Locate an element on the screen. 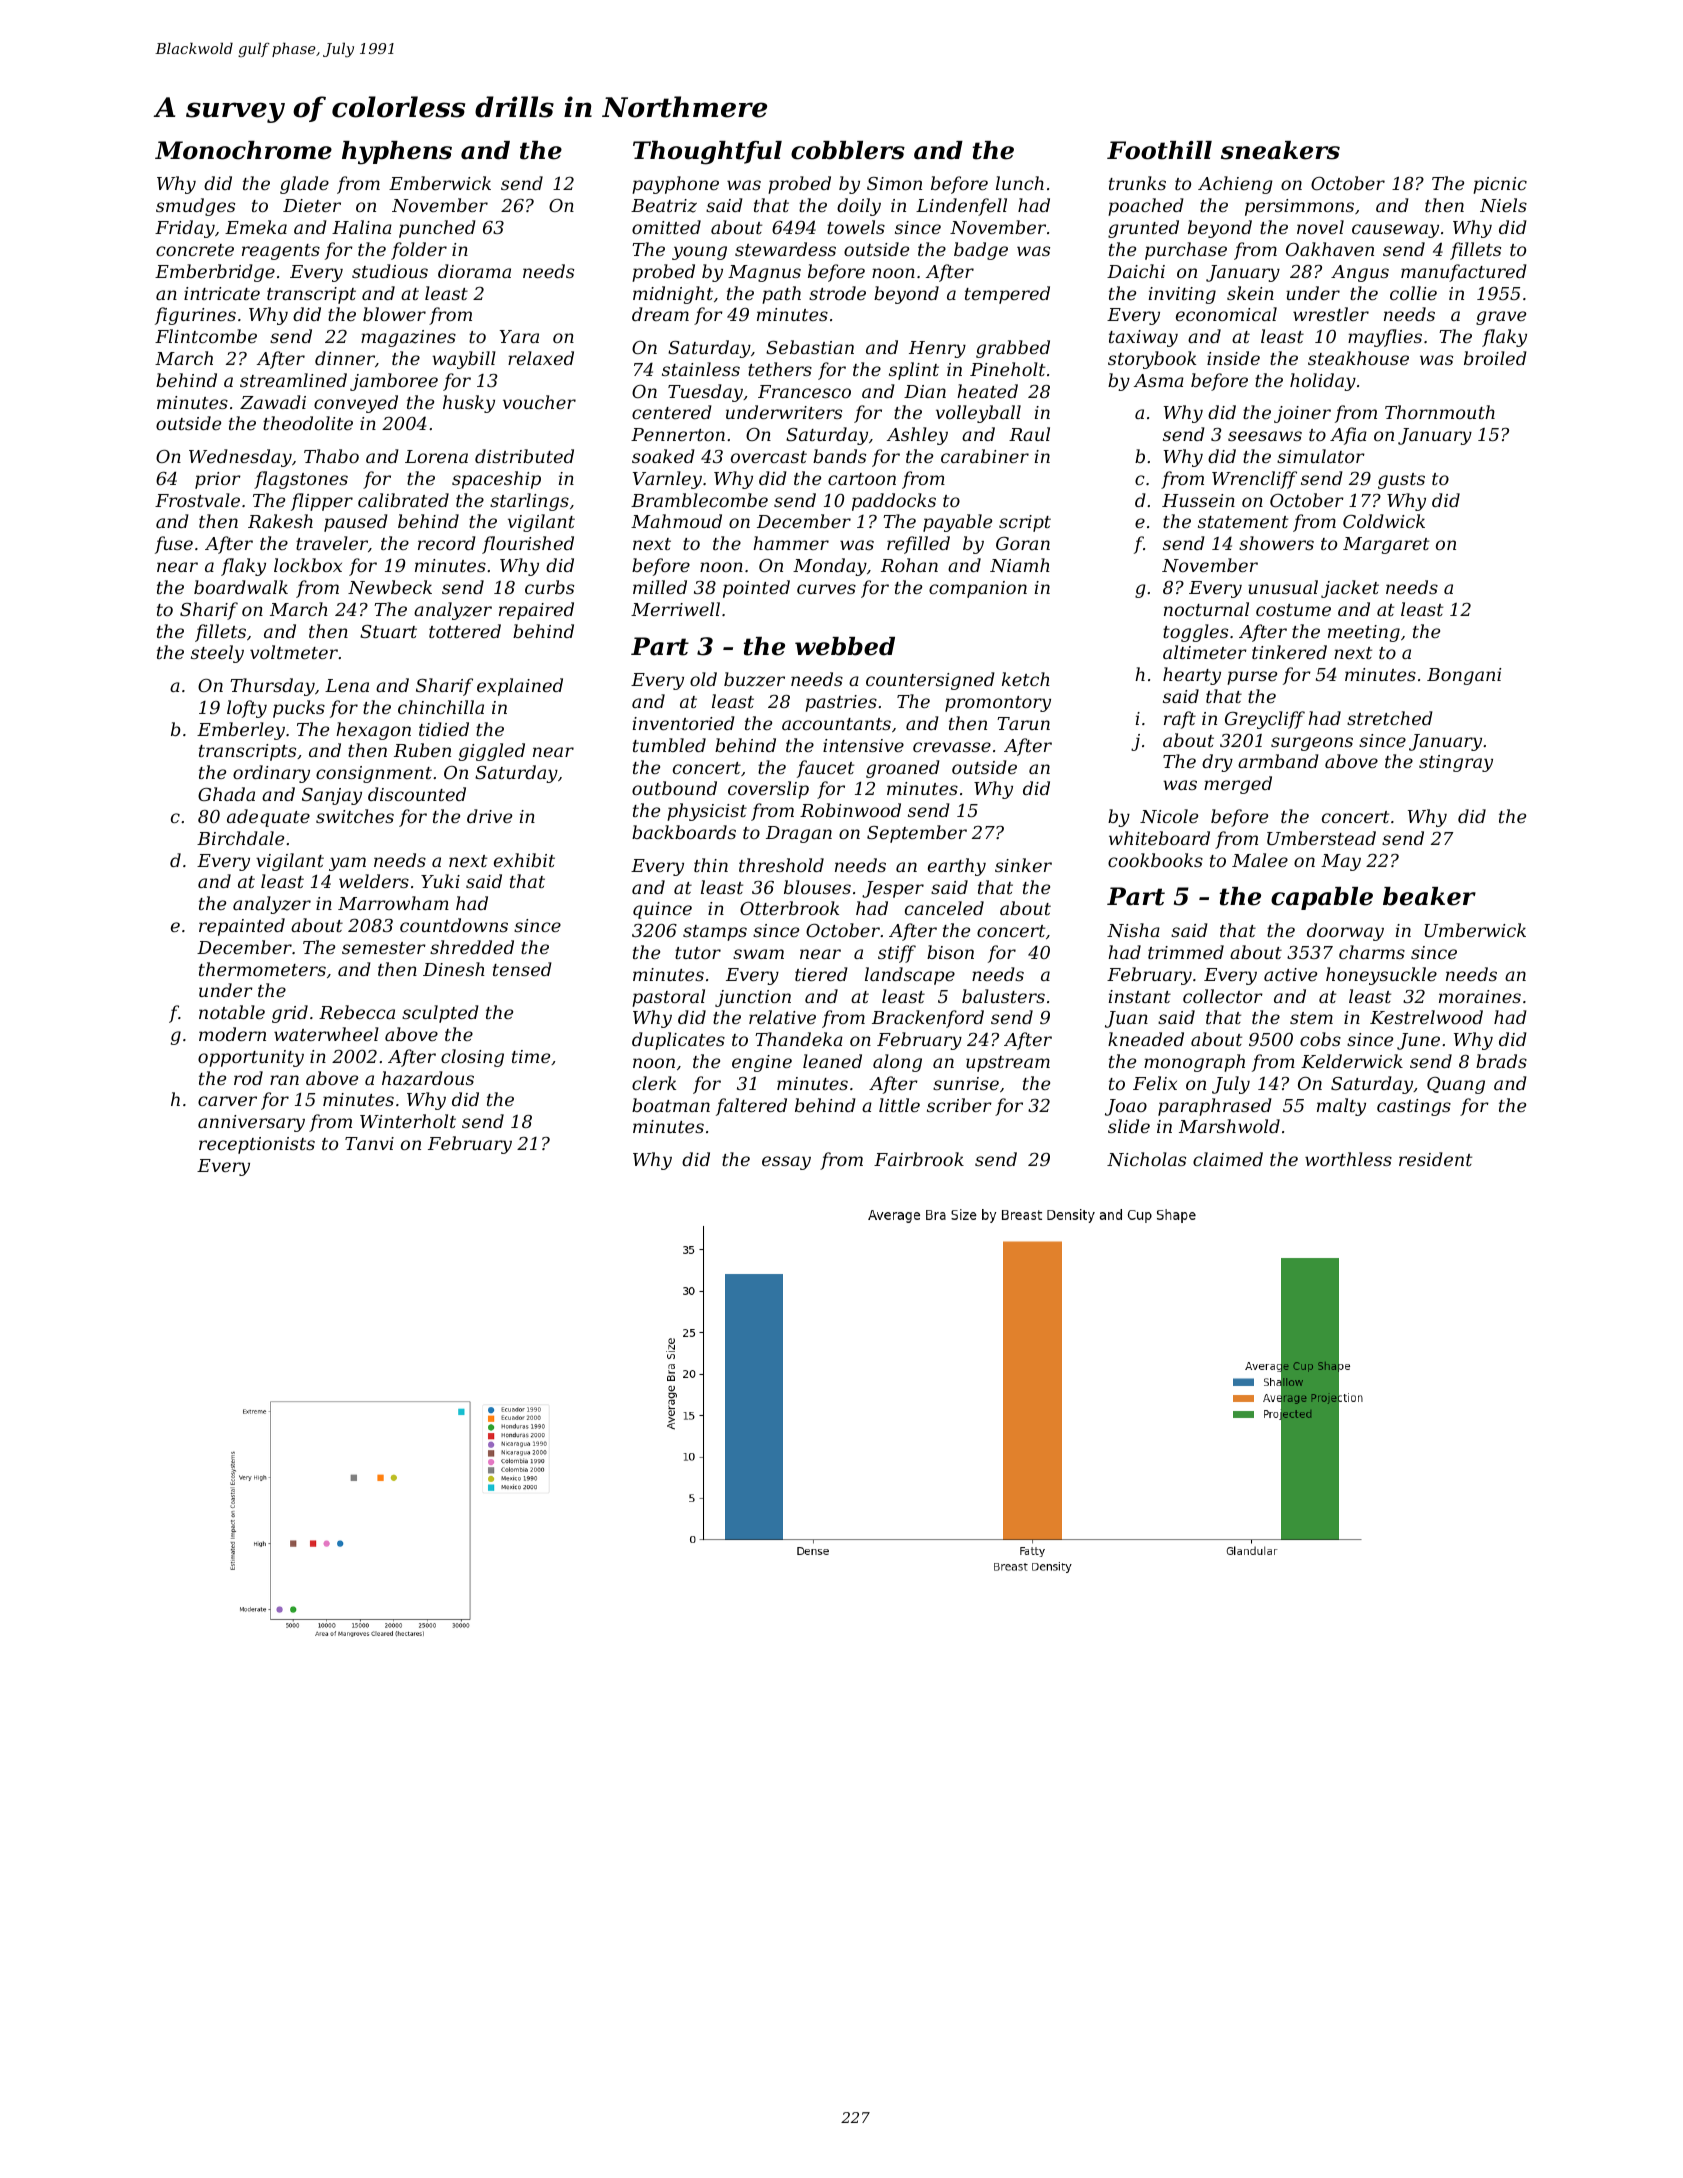 The image size is (1683, 2178). Zawadi is located at coordinates (273, 402).
